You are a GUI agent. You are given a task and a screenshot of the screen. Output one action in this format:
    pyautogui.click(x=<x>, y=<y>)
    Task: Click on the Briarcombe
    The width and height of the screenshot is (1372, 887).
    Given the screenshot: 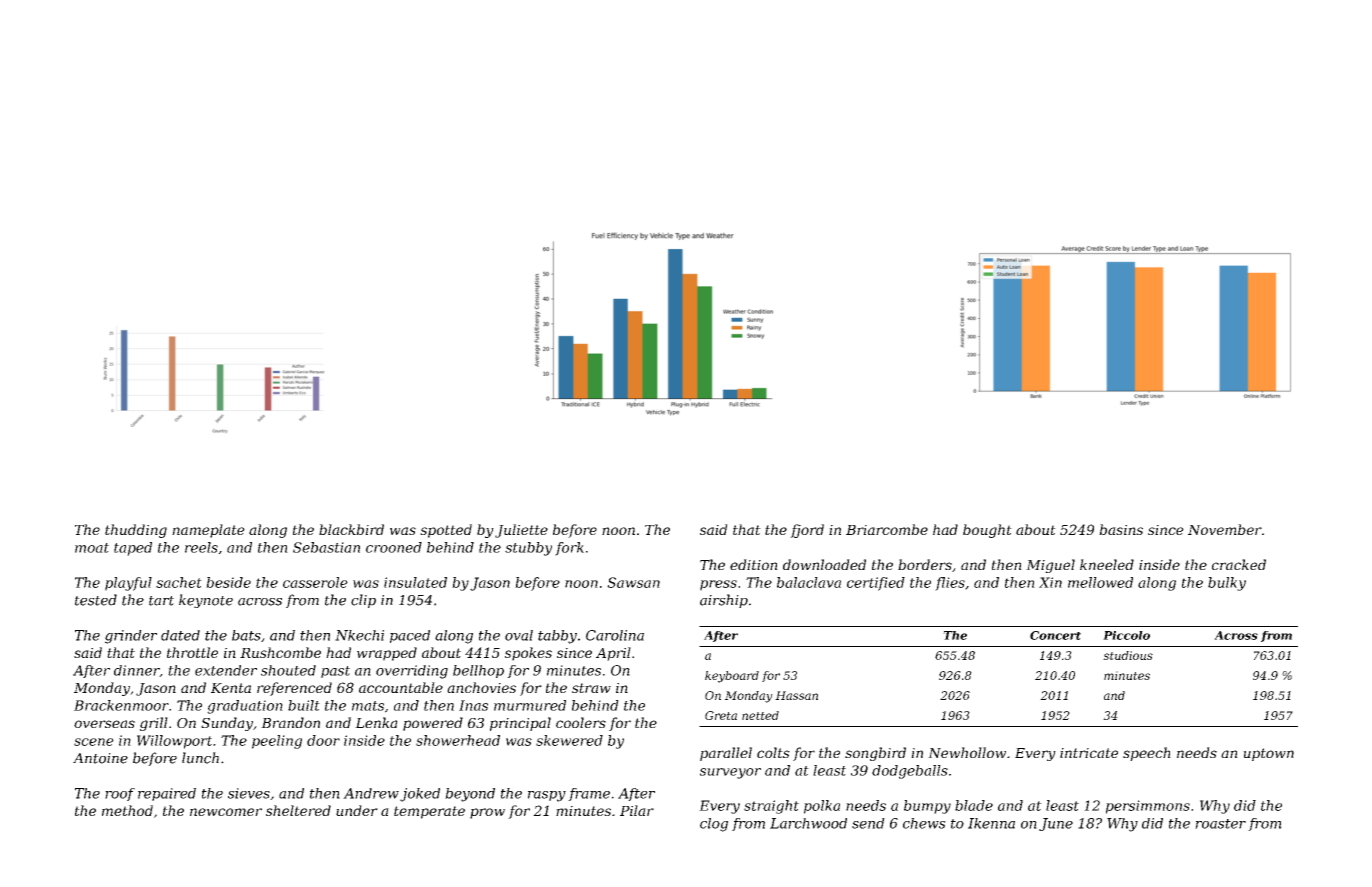 What is the action you would take?
    pyautogui.click(x=887, y=529)
